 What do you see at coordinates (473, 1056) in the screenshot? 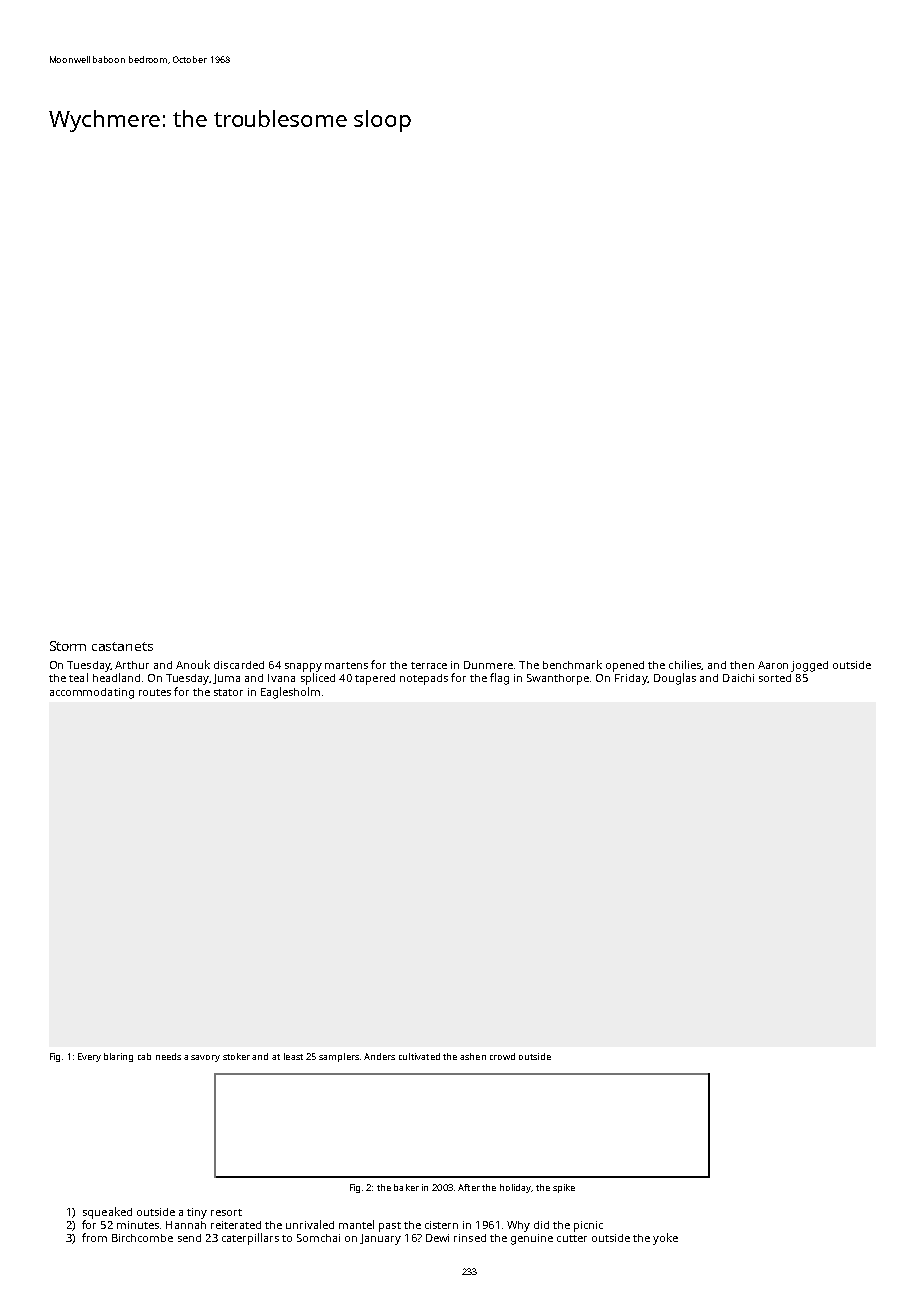
I see `ashen` at bounding box center [473, 1056].
